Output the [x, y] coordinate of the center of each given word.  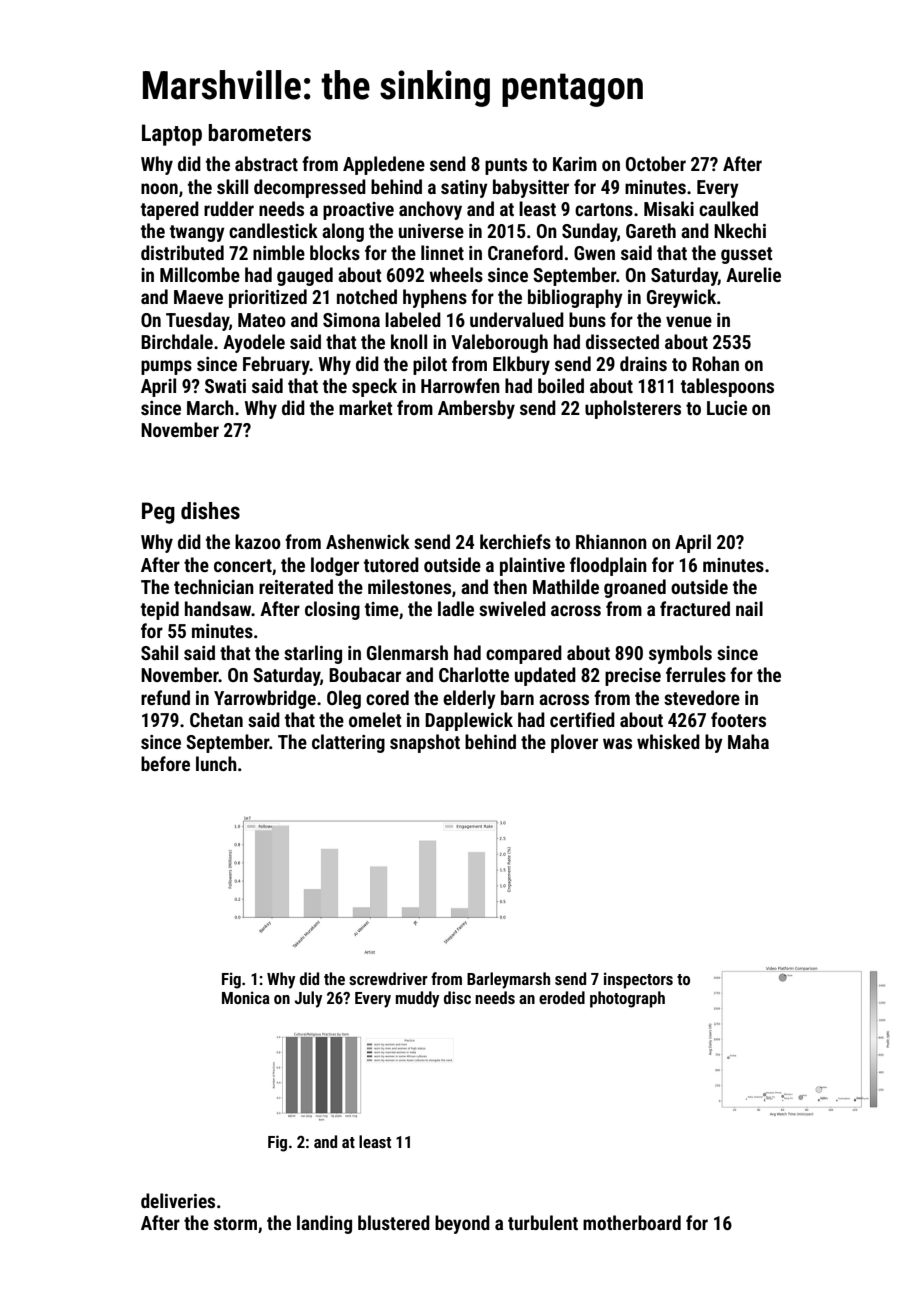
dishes [210, 511]
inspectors [638, 980]
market [365, 407]
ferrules [696, 674]
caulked [728, 208]
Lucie [727, 408]
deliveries [178, 1200]
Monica [246, 997]
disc [457, 997]
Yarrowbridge [265, 699]
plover [574, 743]
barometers [259, 133]
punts [506, 166]
